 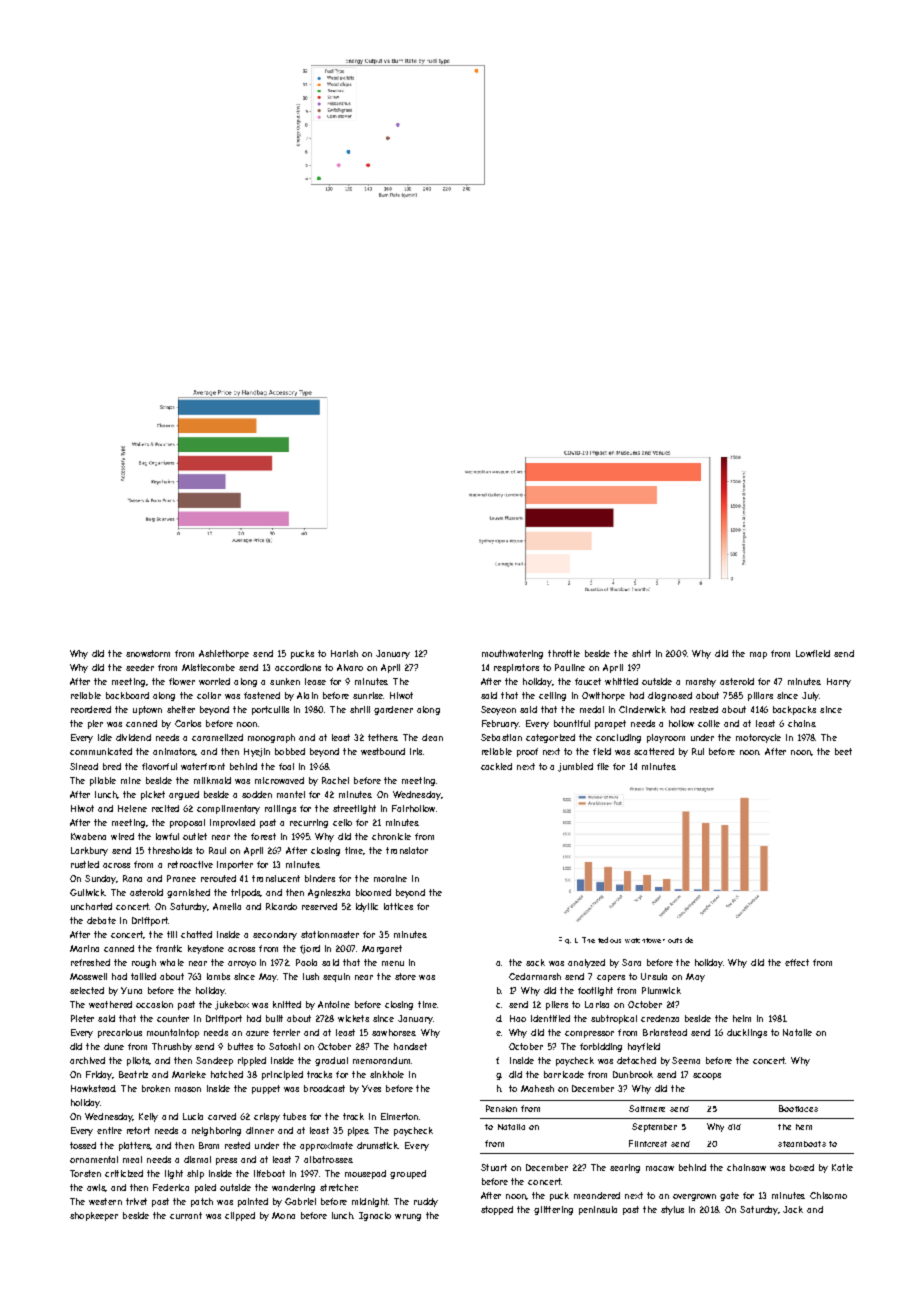 I want to click on Mahesh, so click(x=537, y=1088).
